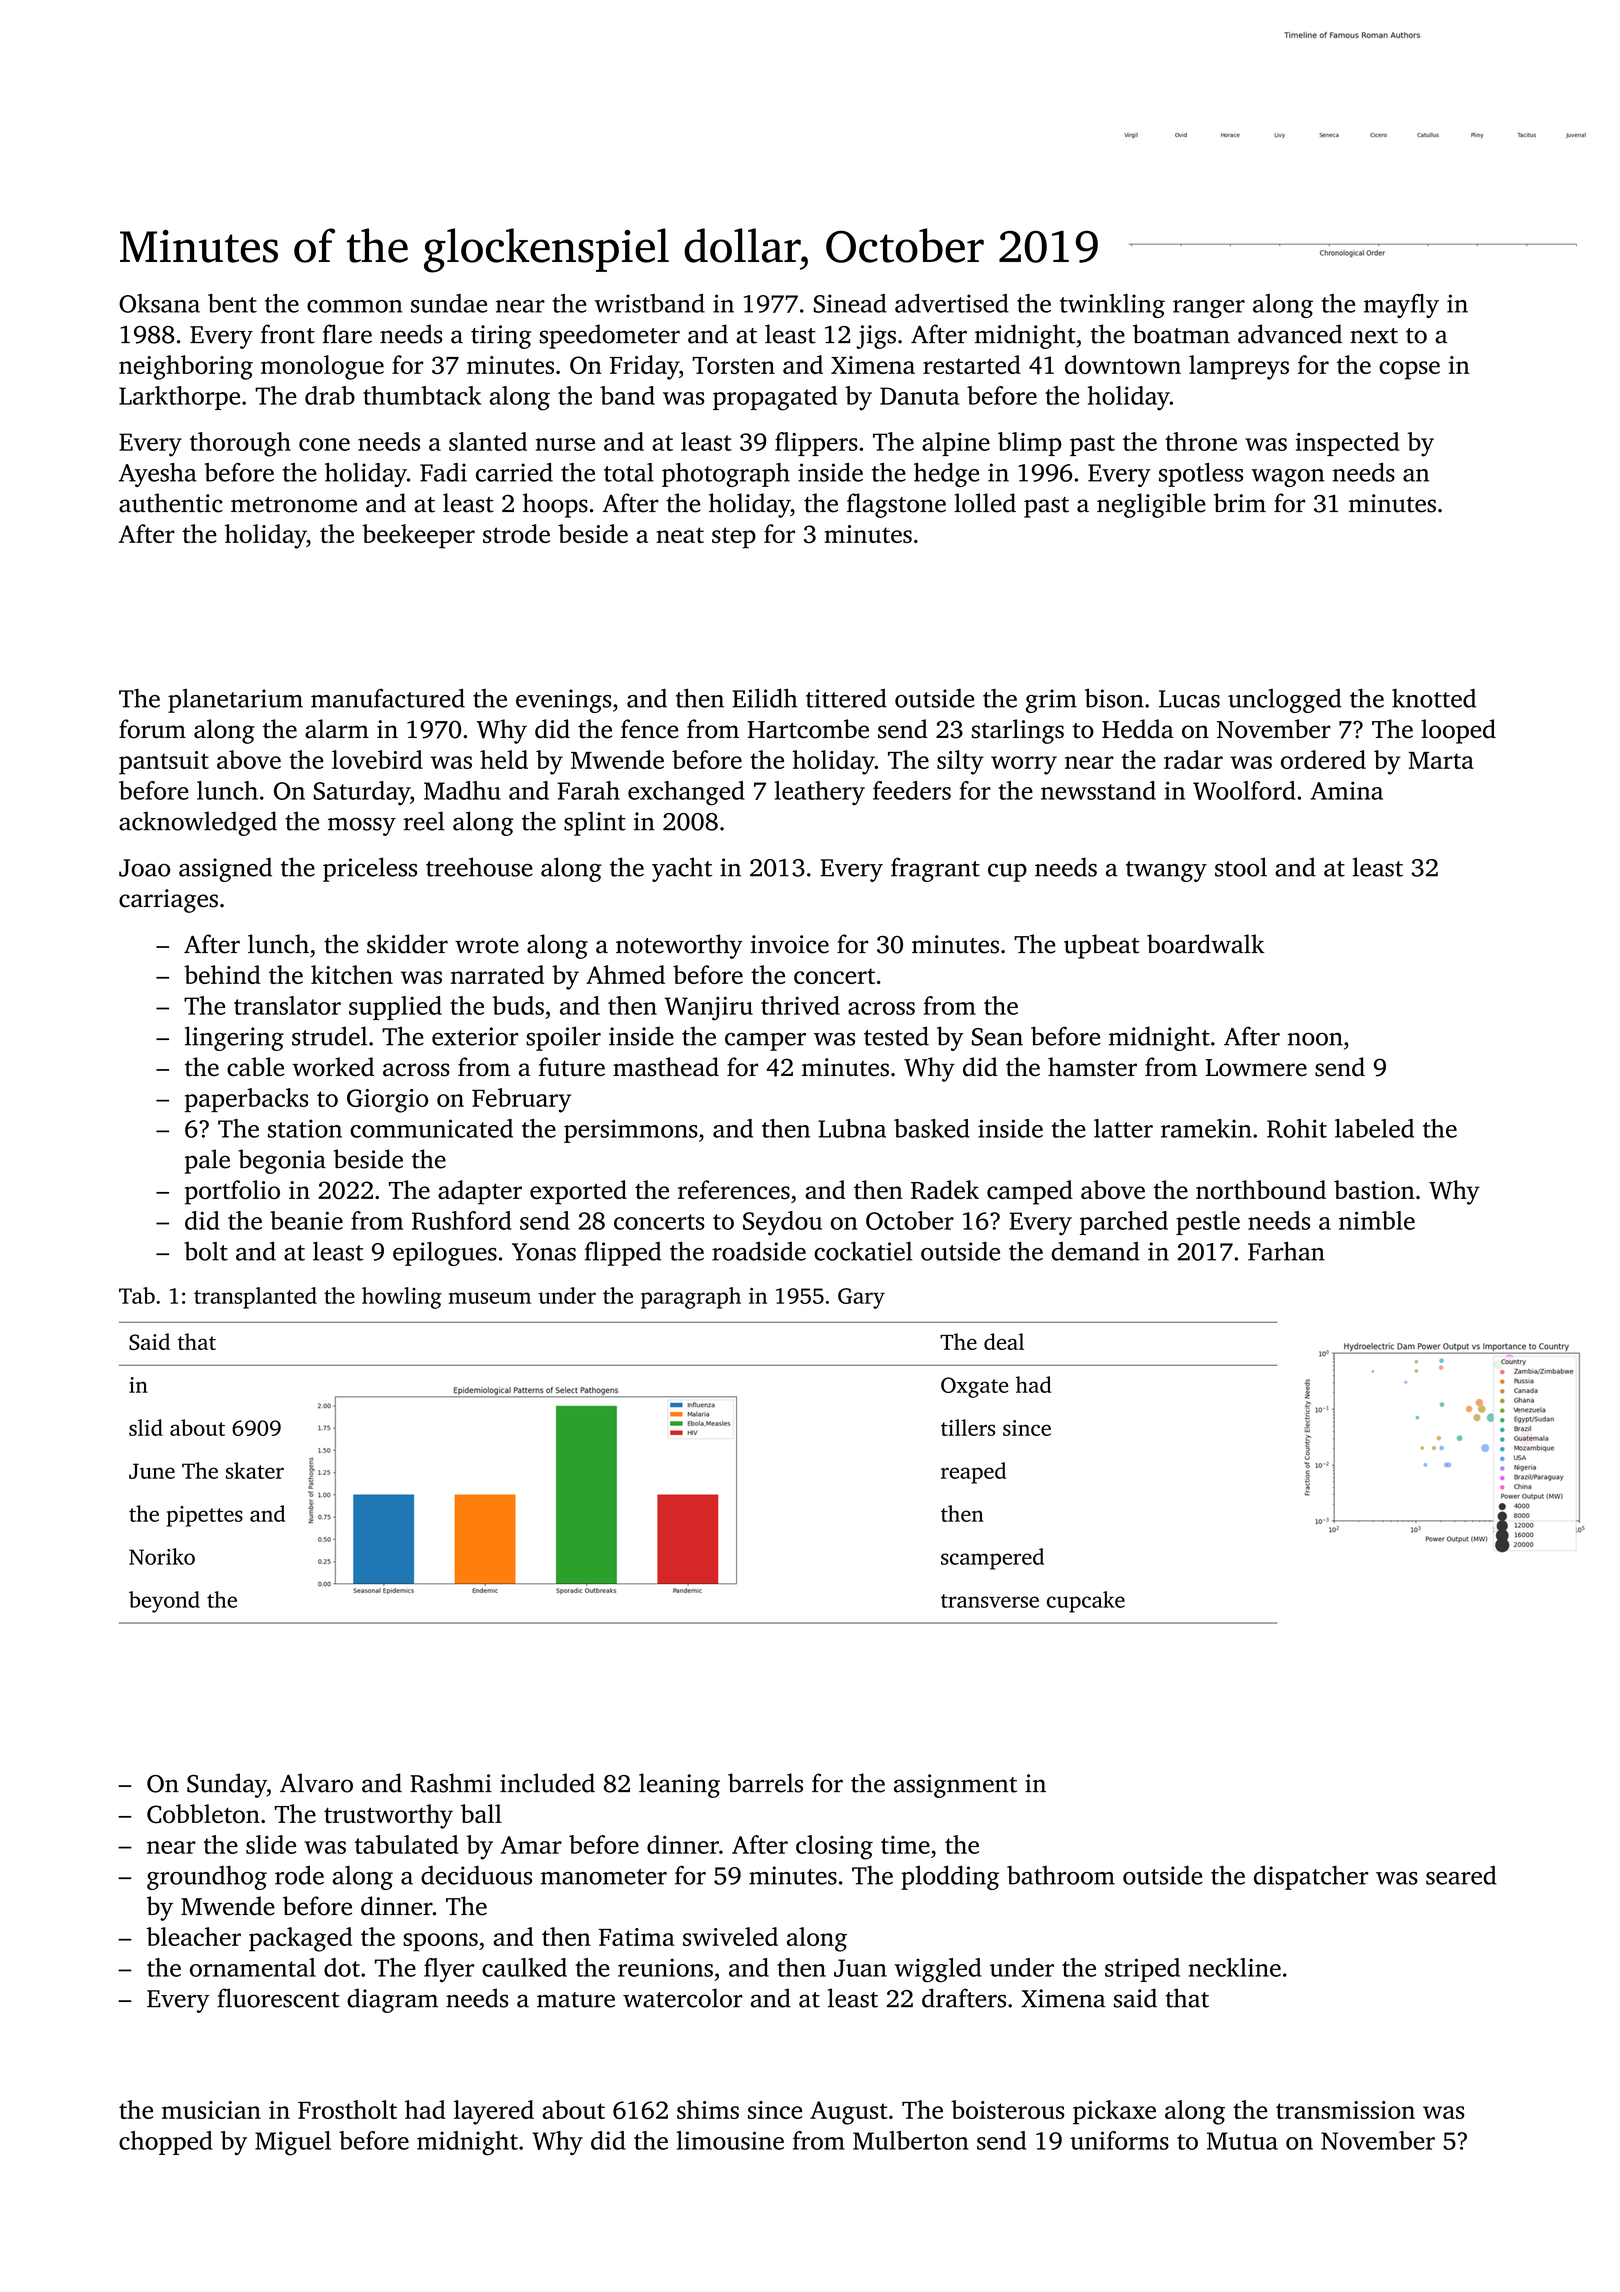  What do you see at coordinates (1193, 759) in the document?
I see `radar` at bounding box center [1193, 759].
